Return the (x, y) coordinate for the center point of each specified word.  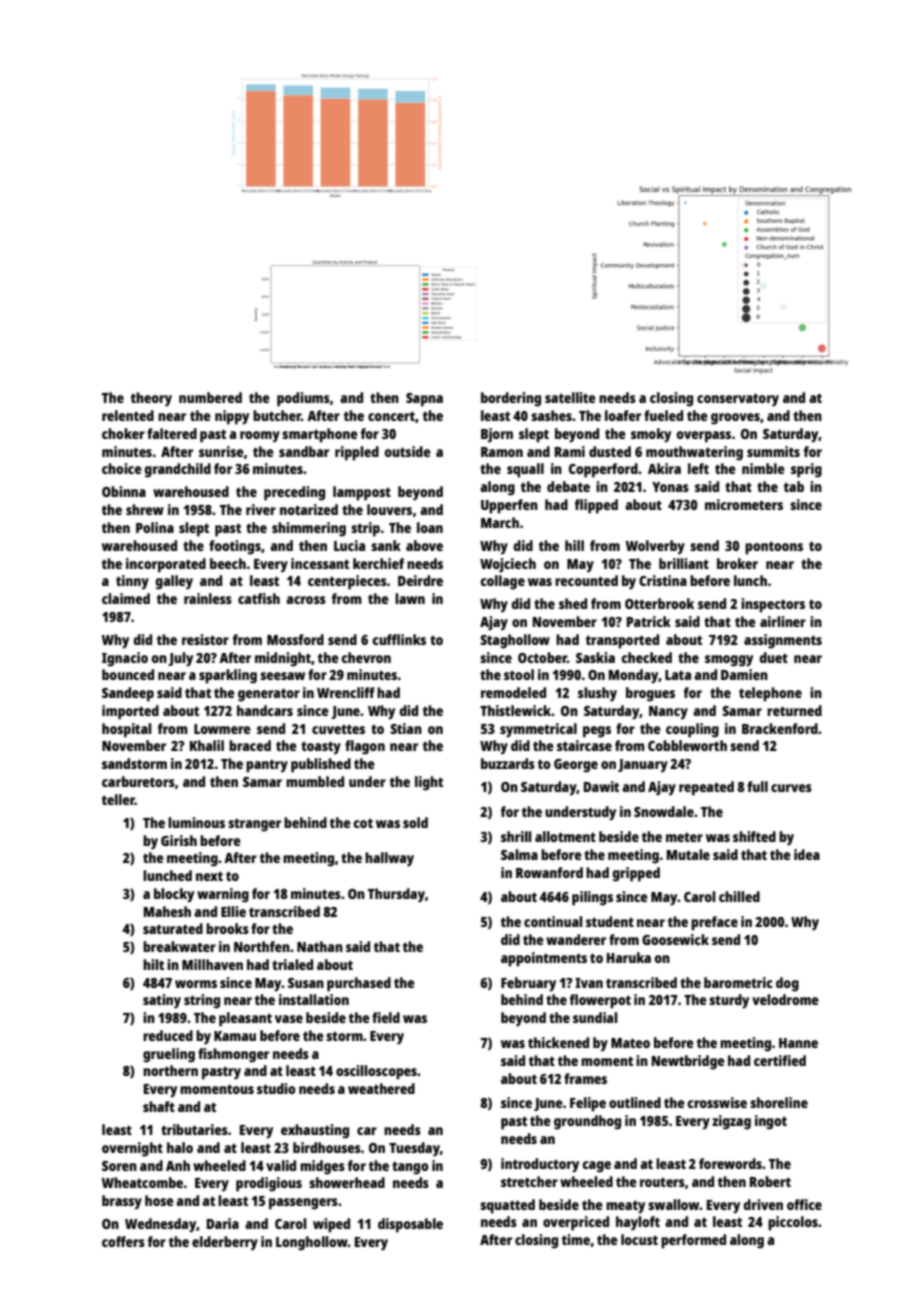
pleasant (245, 1019)
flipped (596, 506)
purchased (359, 984)
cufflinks (399, 639)
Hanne (798, 1043)
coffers (123, 1241)
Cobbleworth (687, 745)
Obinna (124, 491)
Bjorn (497, 435)
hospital (127, 730)
